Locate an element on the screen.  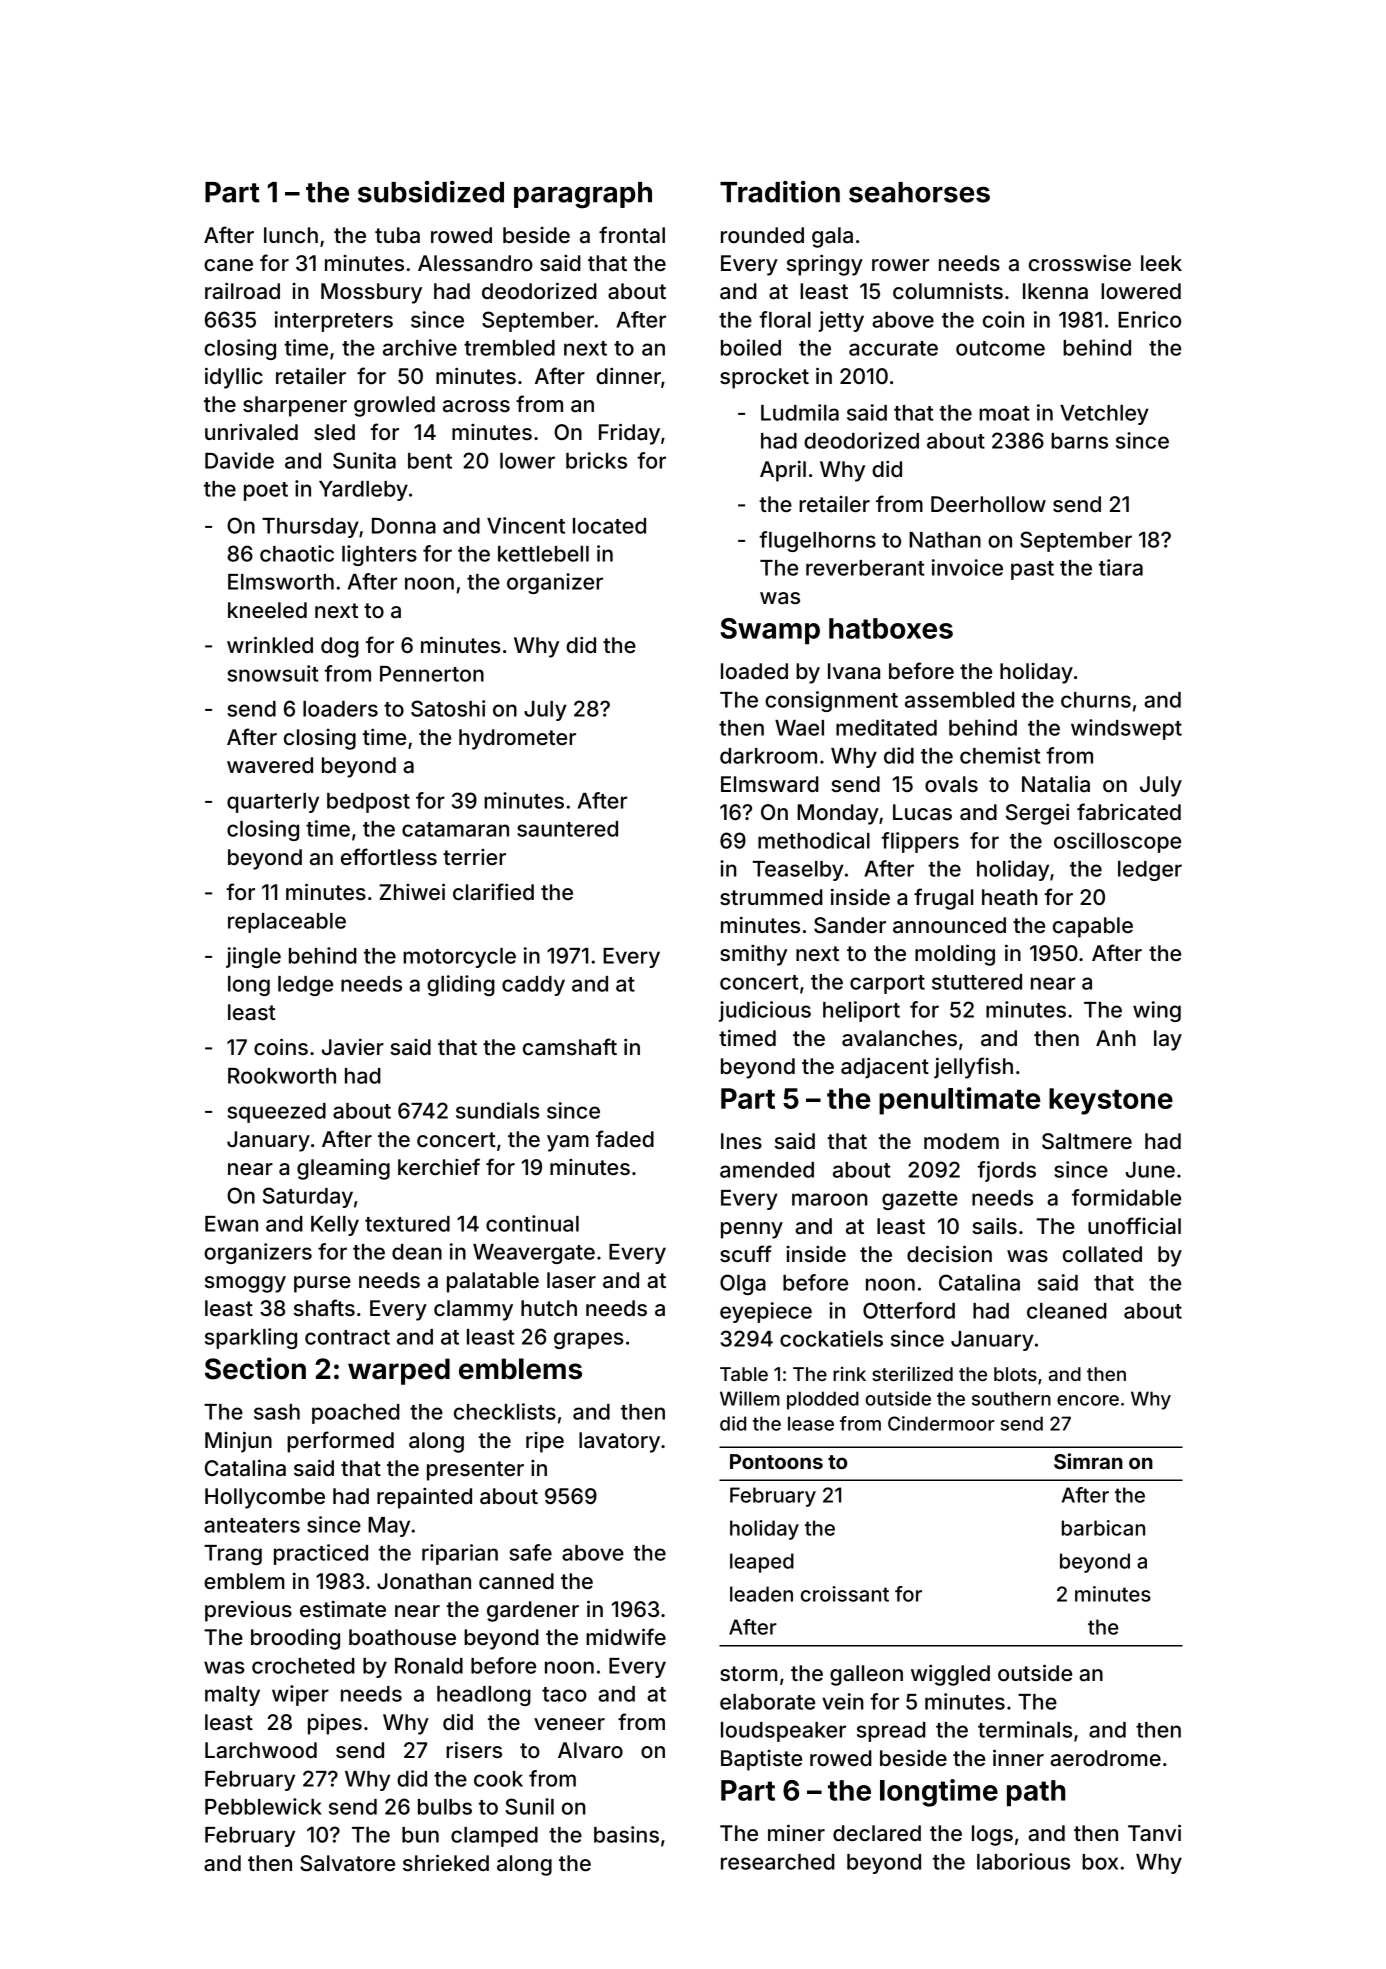
cane is located at coordinates (228, 265).
